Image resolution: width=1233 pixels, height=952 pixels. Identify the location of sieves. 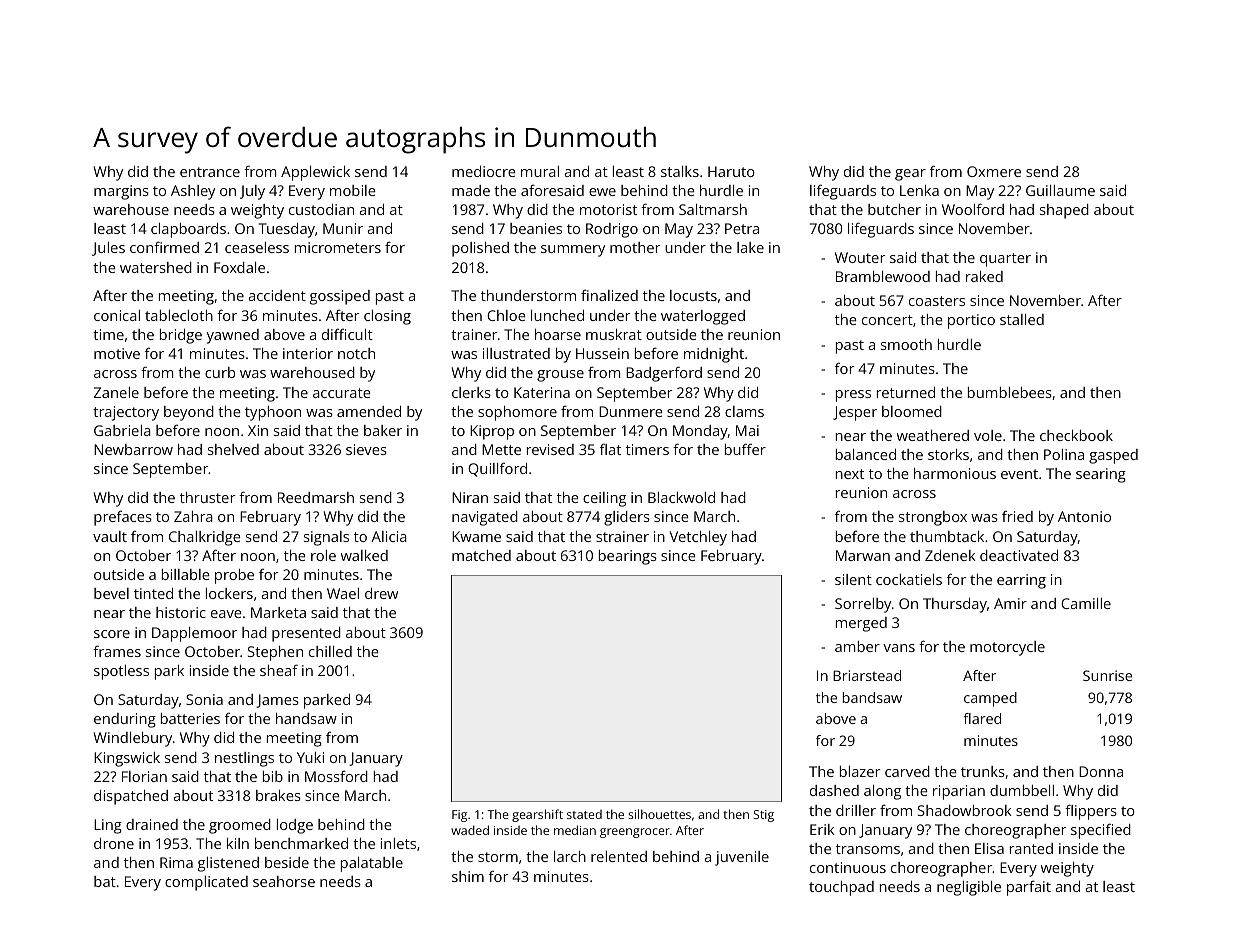
(366, 449).
